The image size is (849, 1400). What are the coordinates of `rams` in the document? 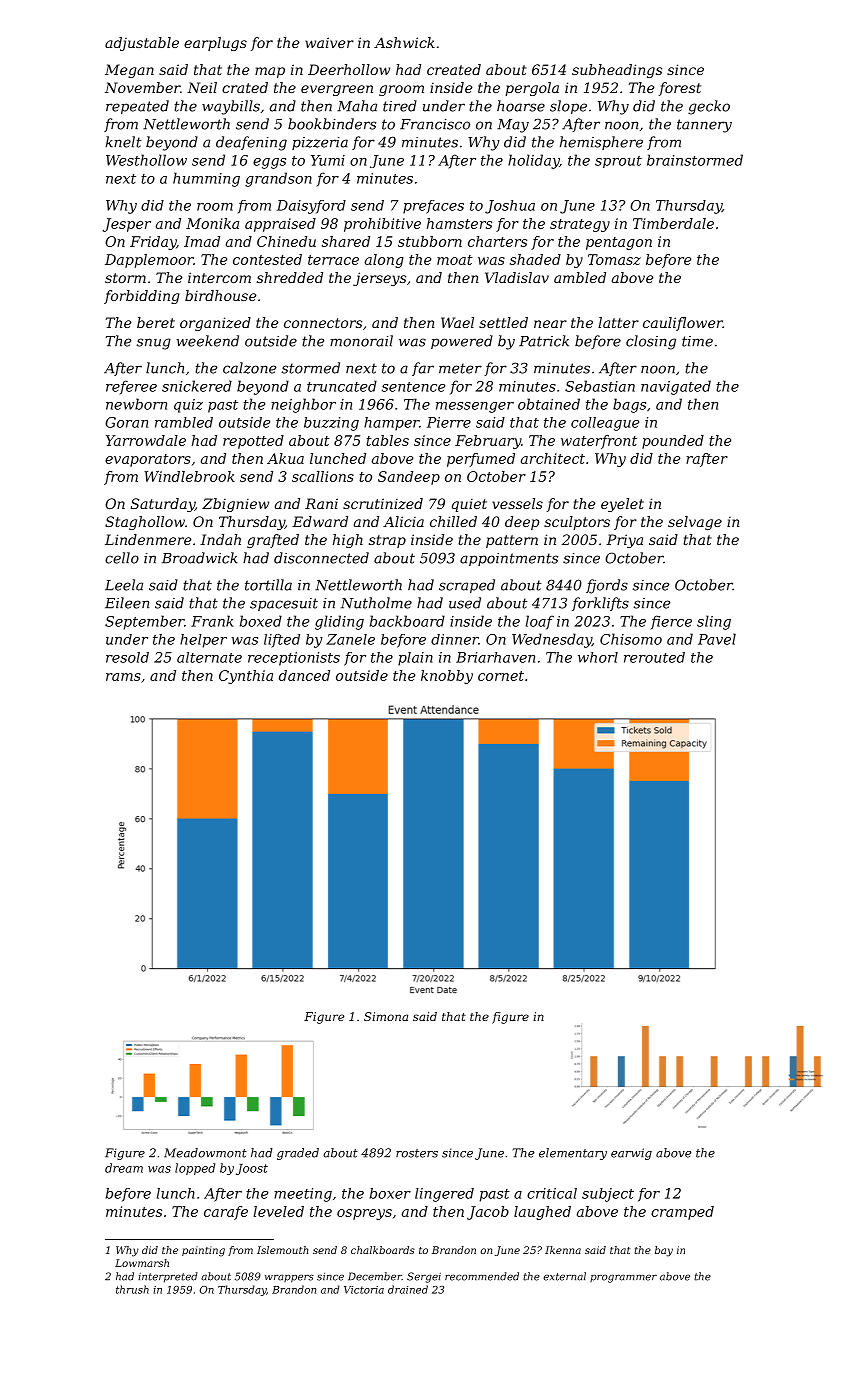 It's located at (123, 677).
